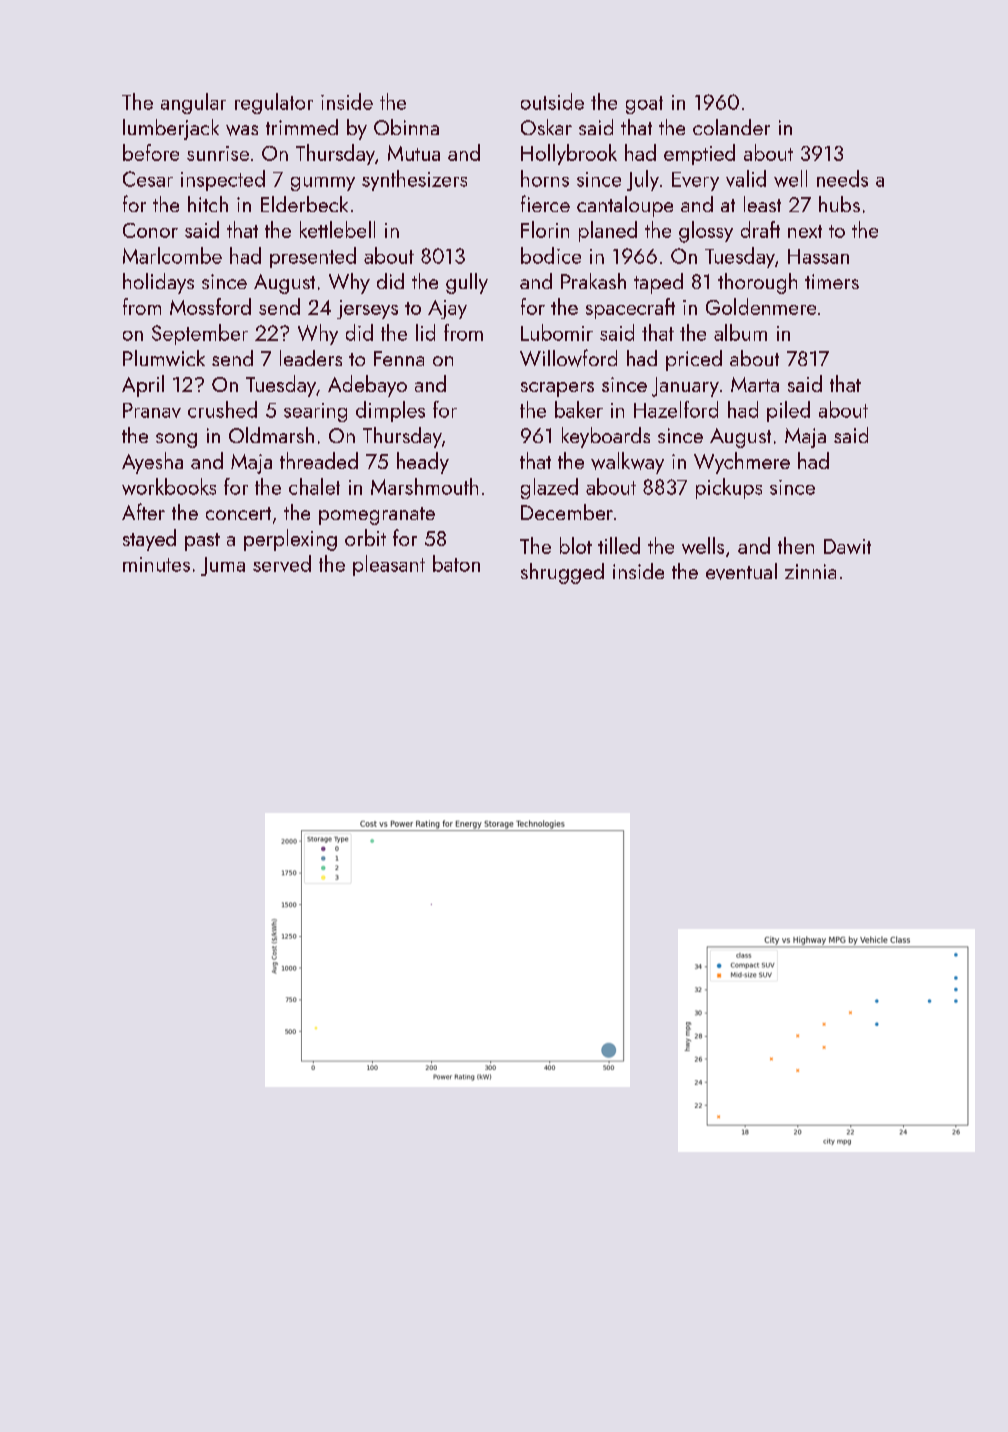  Describe the element at coordinates (274, 103) in the document. I see `regulator` at that location.
